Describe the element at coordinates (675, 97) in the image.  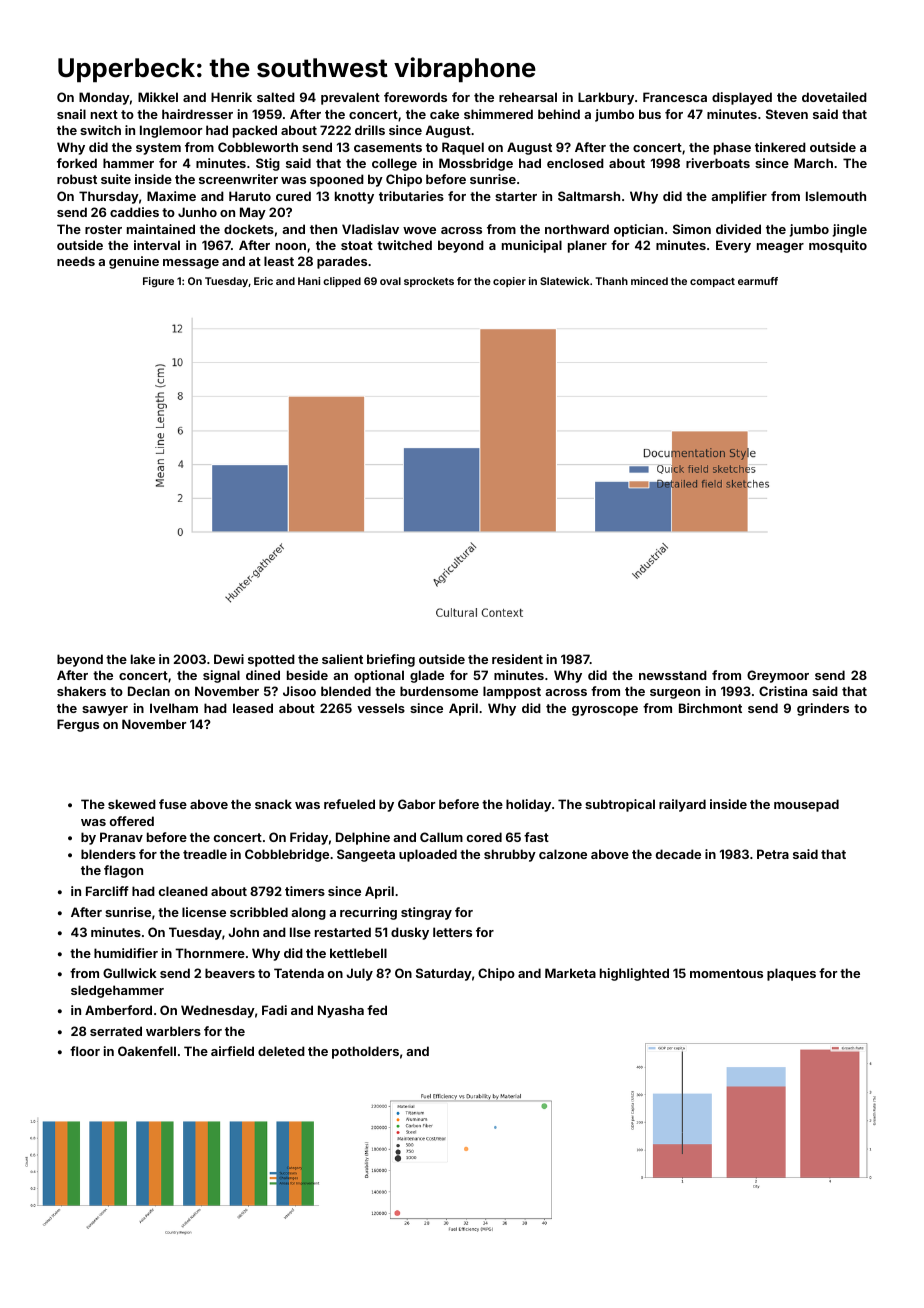
I see `Francesca` at that location.
